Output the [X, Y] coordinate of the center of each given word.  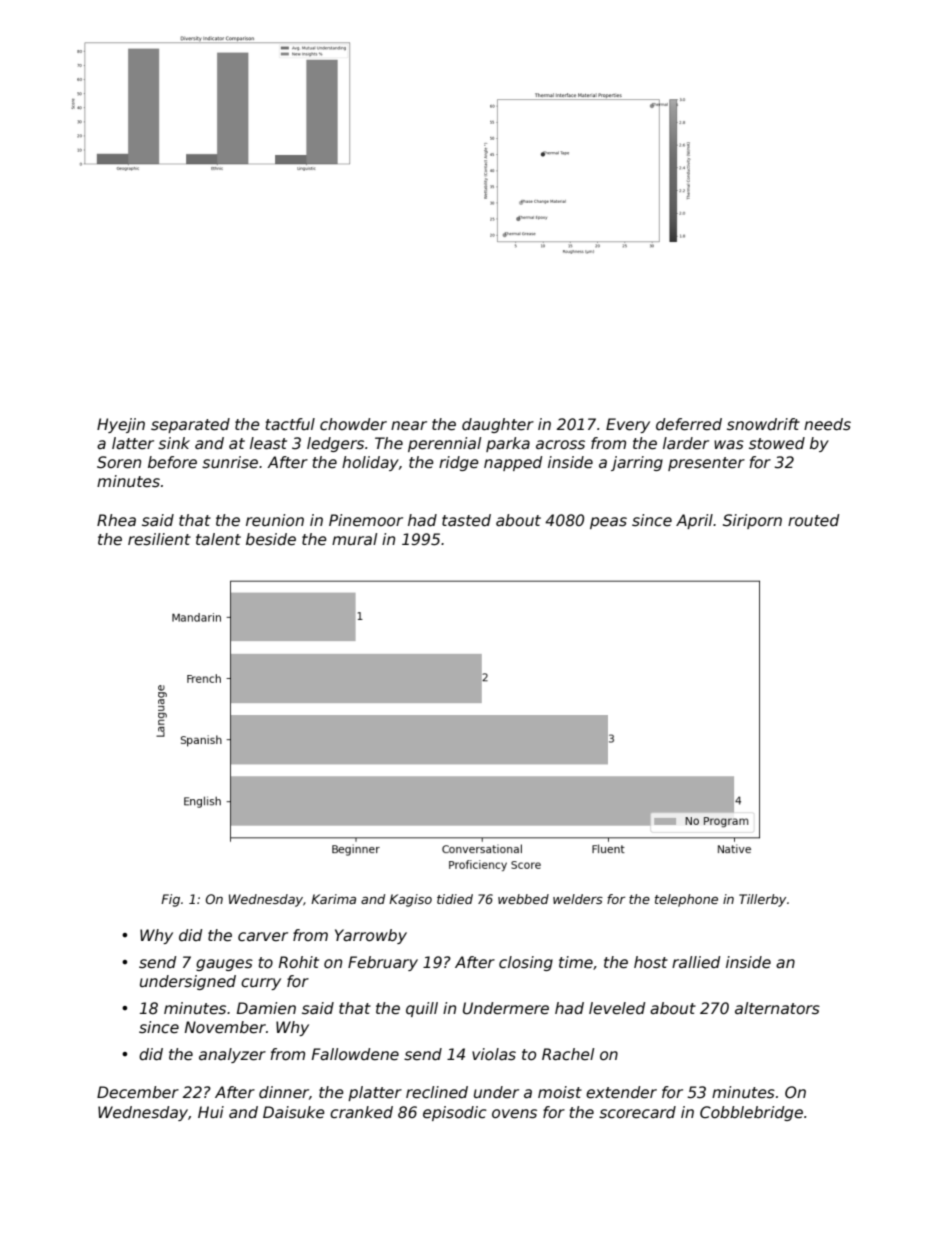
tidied [455, 899]
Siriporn [752, 521]
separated [190, 425]
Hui [211, 1112]
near [409, 425]
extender [621, 1092]
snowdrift [763, 424]
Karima [333, 899]
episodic [455, 1113]
